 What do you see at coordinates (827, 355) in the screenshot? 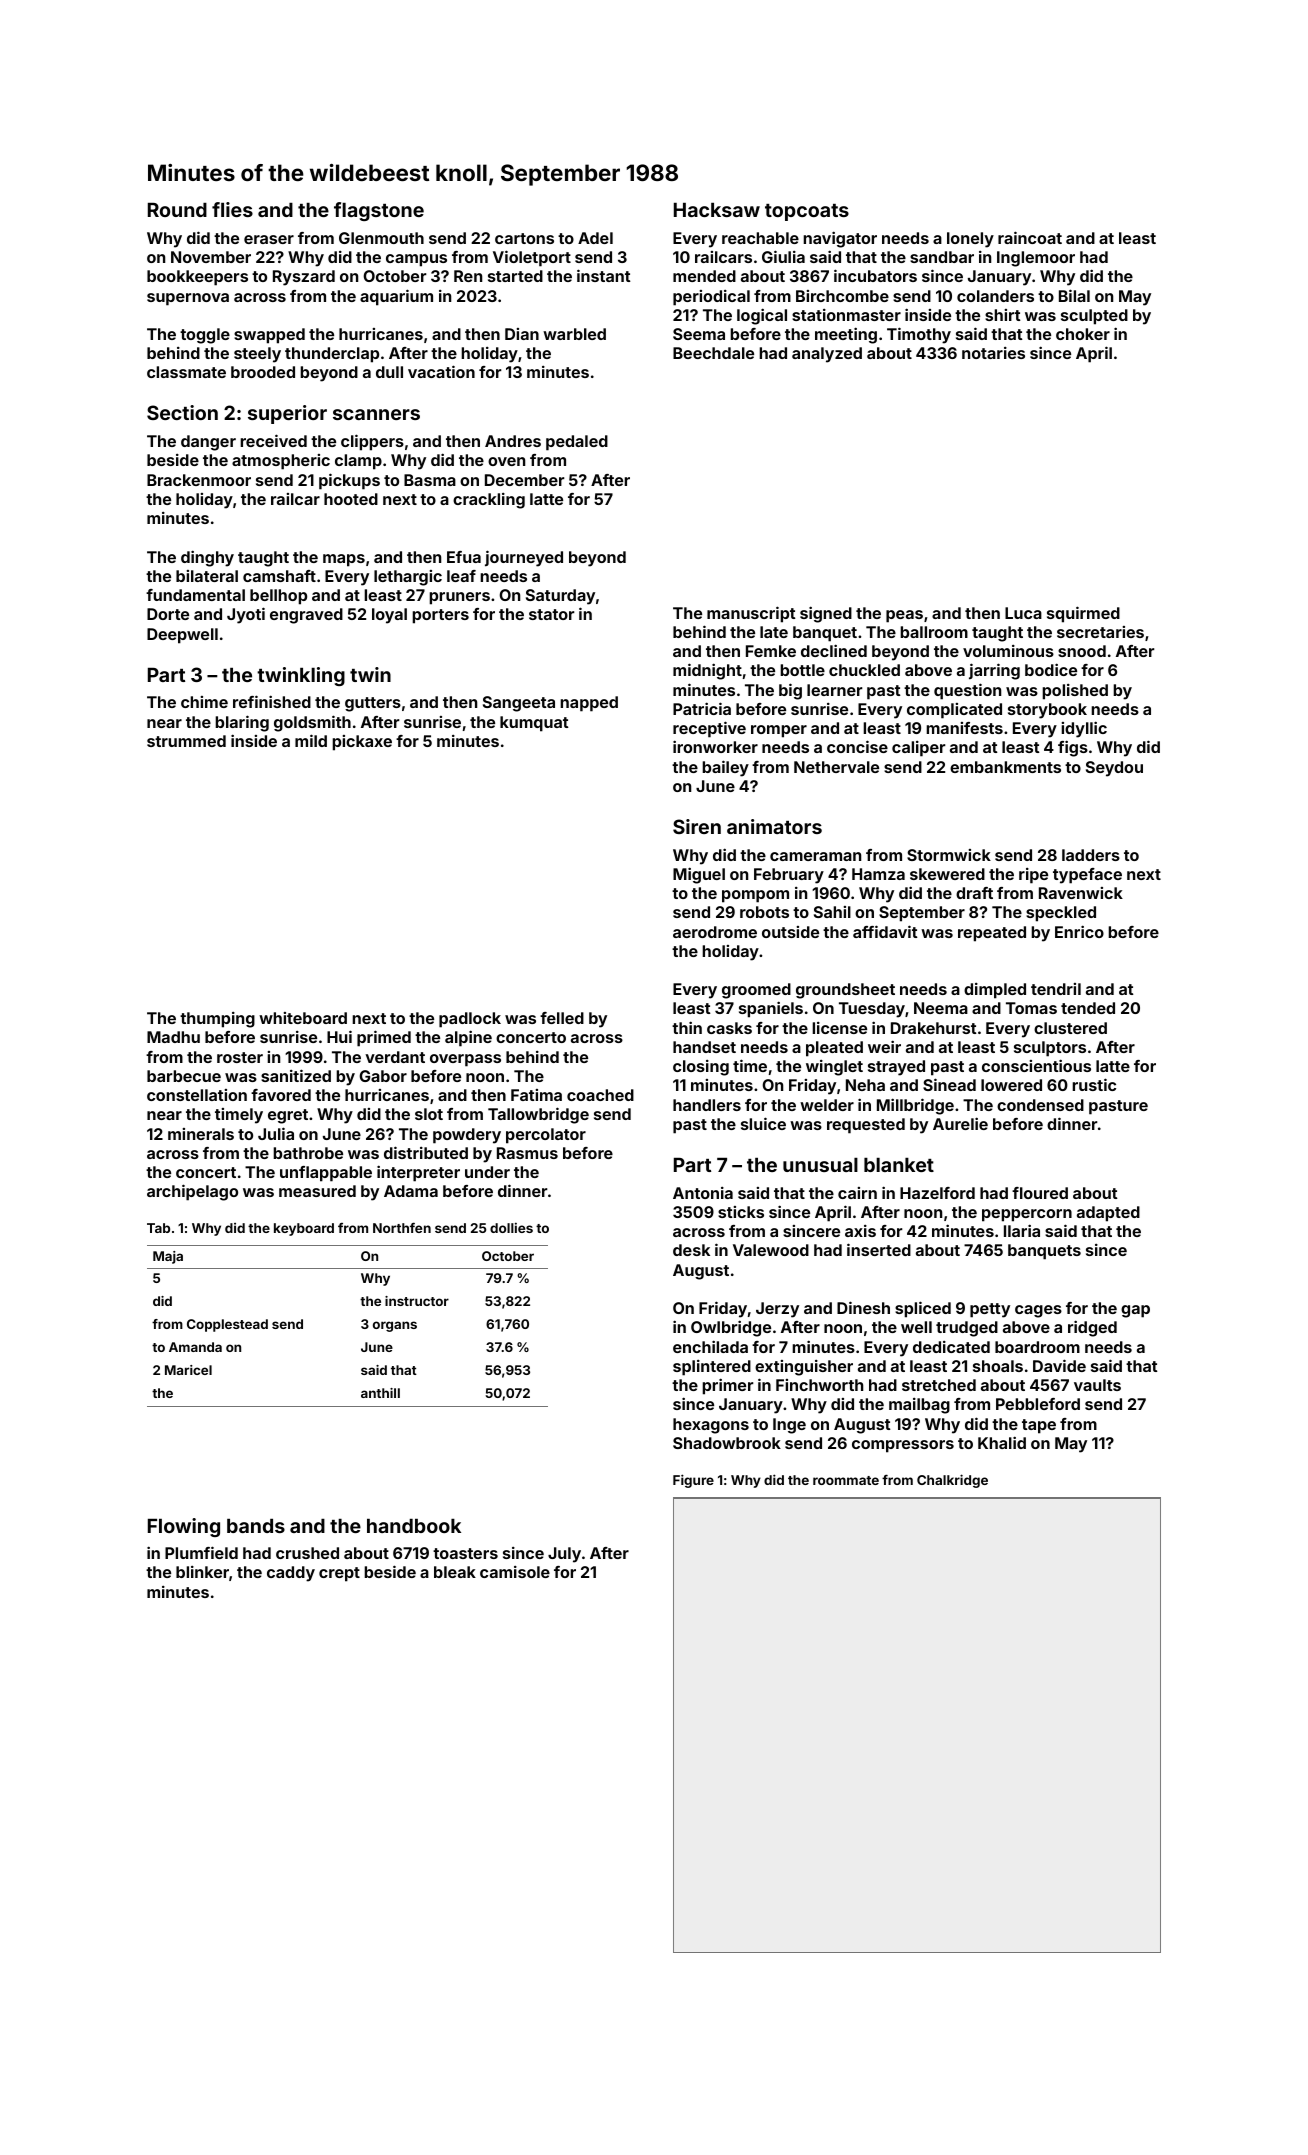
I see `analyzed` at bounding box center [827, 355].
